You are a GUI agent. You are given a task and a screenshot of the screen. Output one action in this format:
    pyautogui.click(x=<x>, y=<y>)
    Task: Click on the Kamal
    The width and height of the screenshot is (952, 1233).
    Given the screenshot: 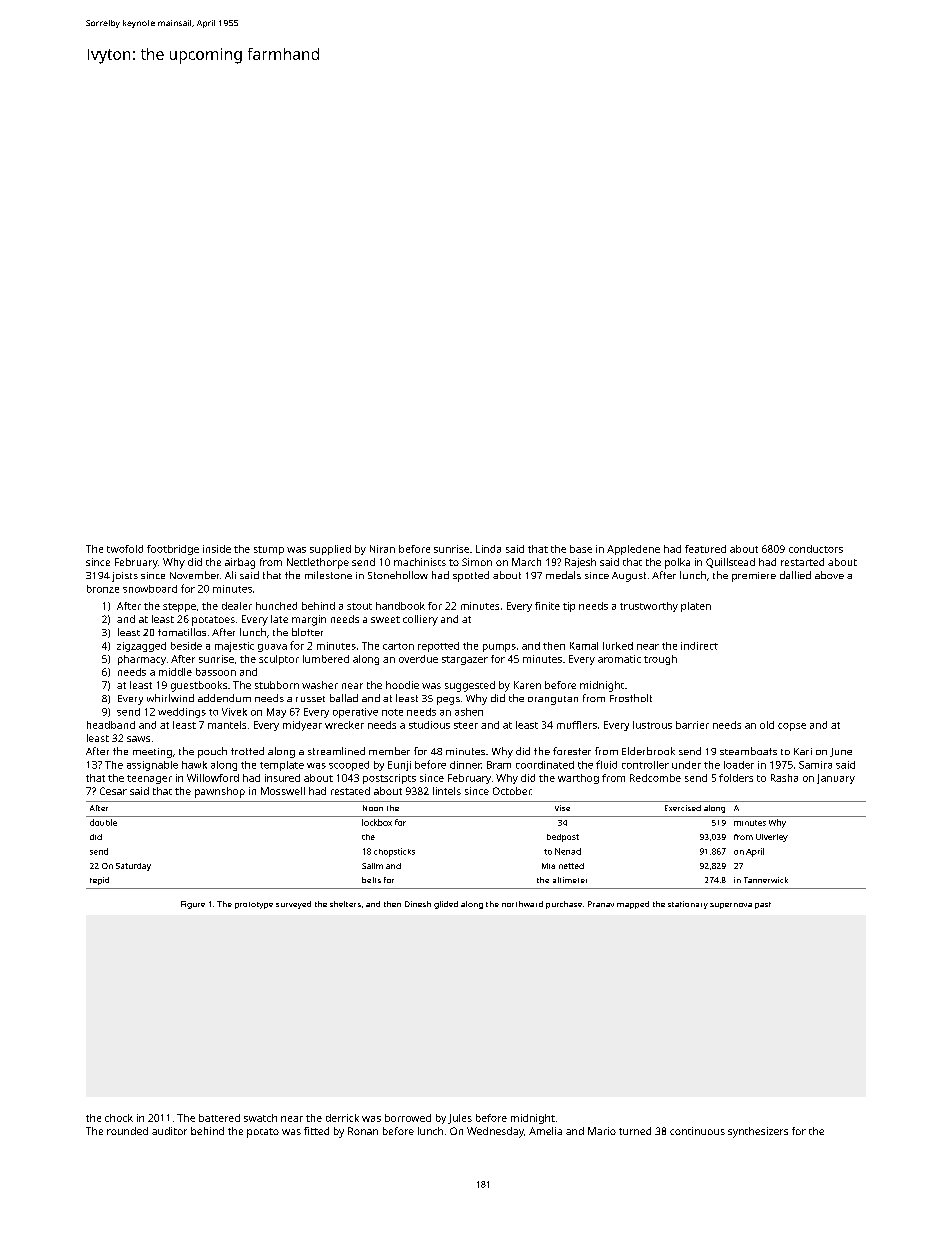 What is the action you would take?
    pyautogui.click(x=584, y=646)
